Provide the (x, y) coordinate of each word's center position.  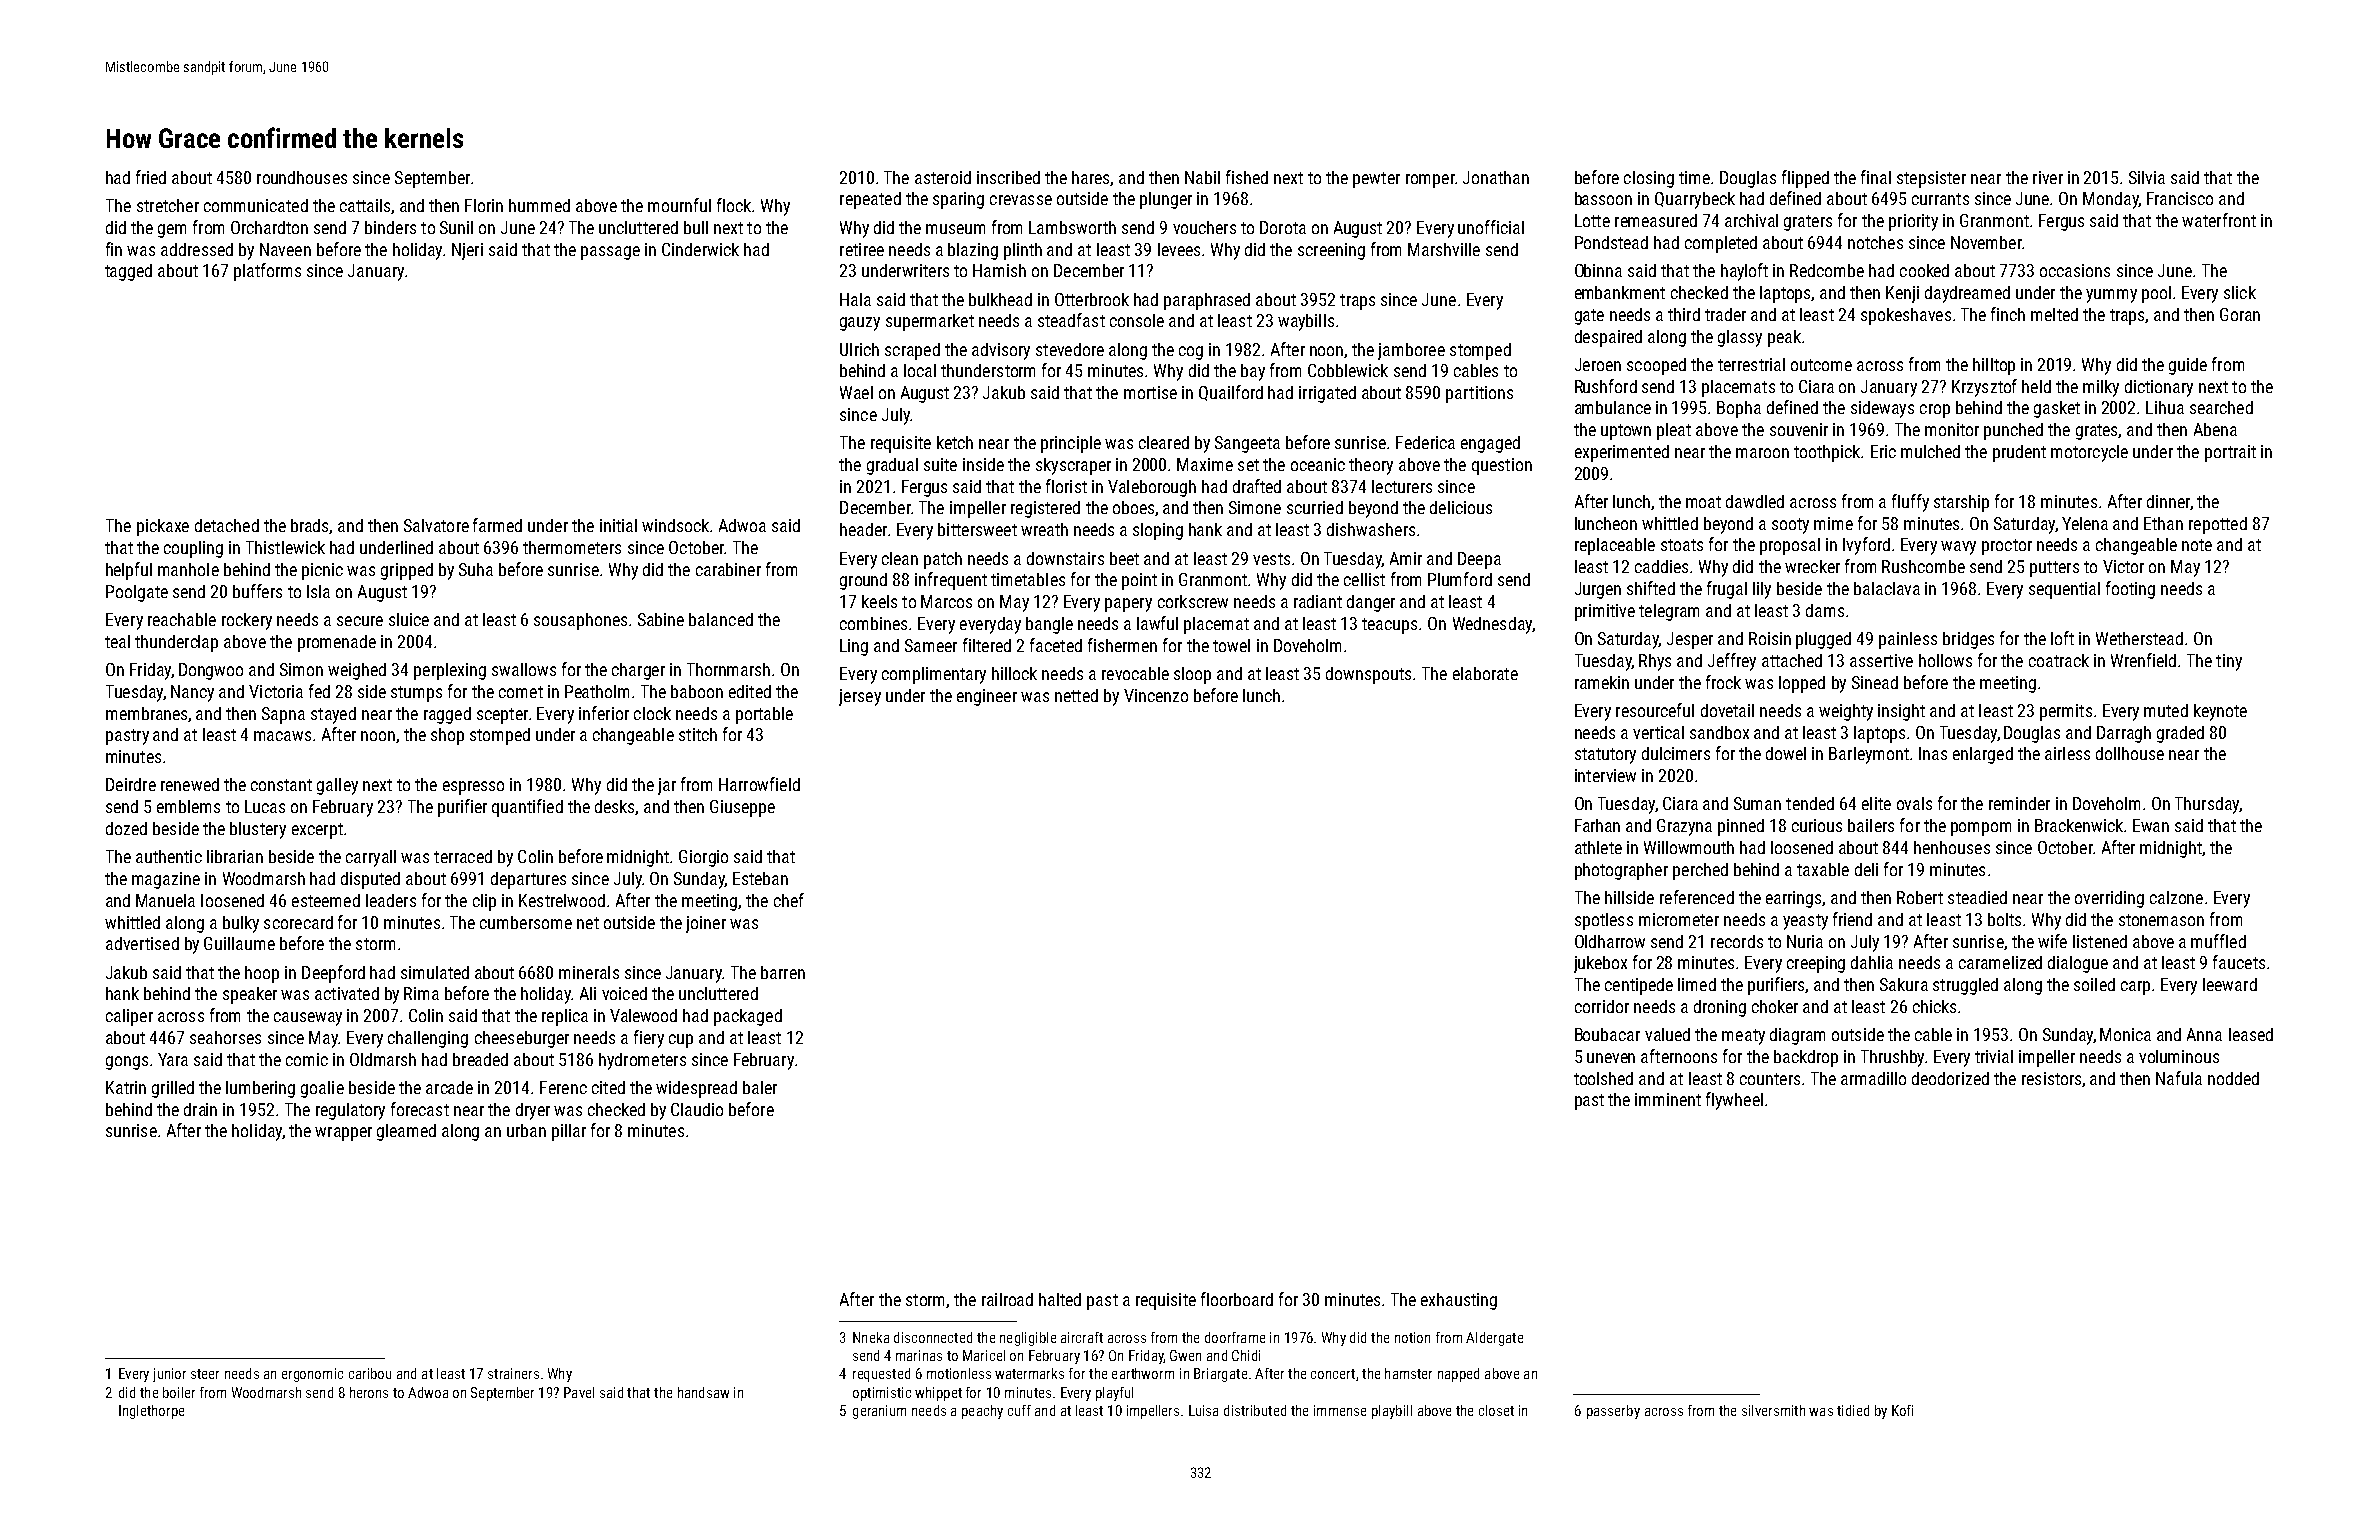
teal (117, 641)
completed (1721, 244)
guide (2188, 366)
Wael (856, 392)
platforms (267, 272)
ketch (955, 442)
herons (369, 1392)
